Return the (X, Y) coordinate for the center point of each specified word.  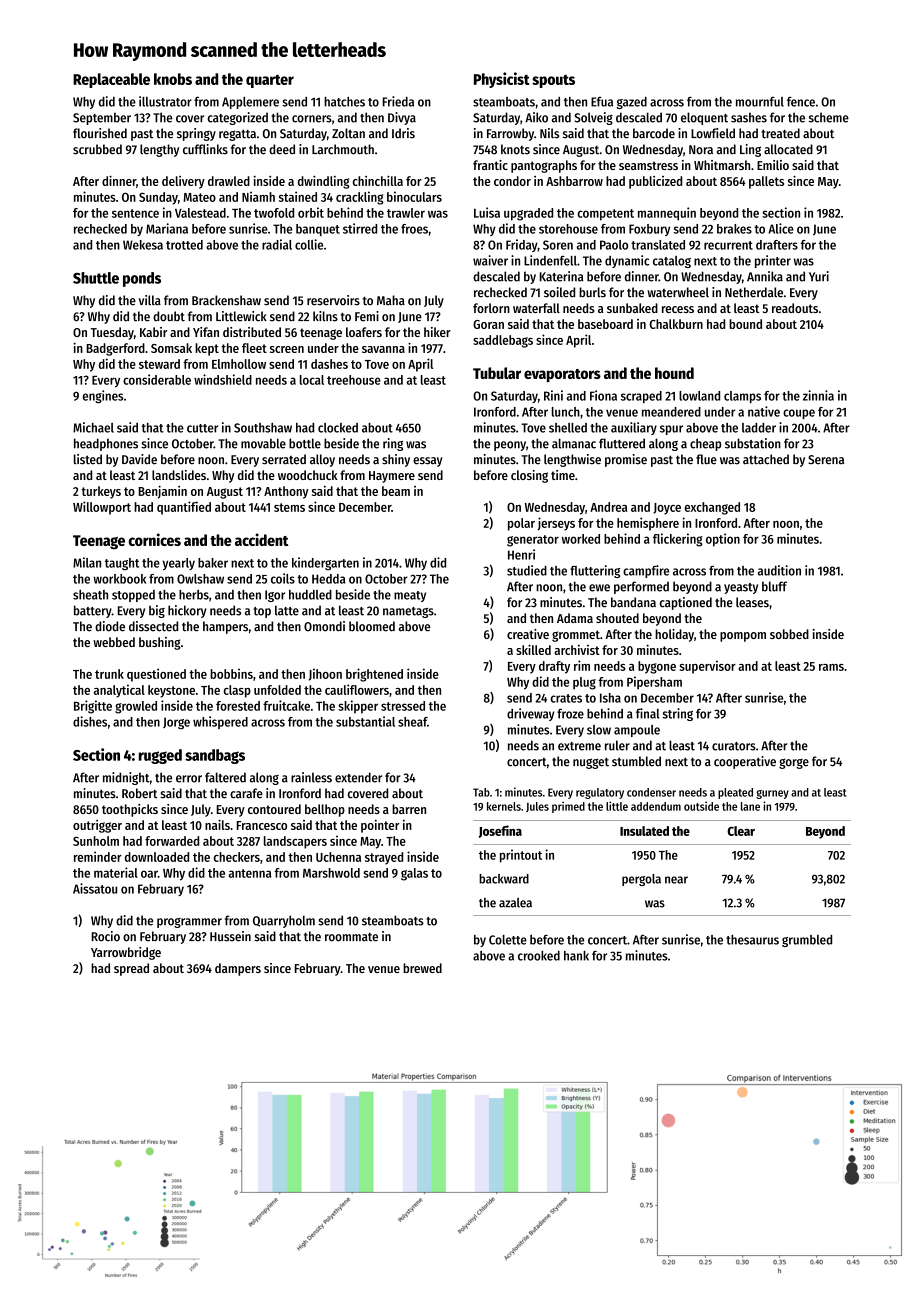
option (723, 540)
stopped (133, 596)
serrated (284, 459)
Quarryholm (284, 921)
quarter (270, 81)
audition (779, 570)
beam (396, 491)
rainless (311, 777)
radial (277, 244)
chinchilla (378, 180)
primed (568, 807)
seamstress (648, 165)
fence (801, 102)
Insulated (644, 831)
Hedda (328, 579)
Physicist (502, 80)
